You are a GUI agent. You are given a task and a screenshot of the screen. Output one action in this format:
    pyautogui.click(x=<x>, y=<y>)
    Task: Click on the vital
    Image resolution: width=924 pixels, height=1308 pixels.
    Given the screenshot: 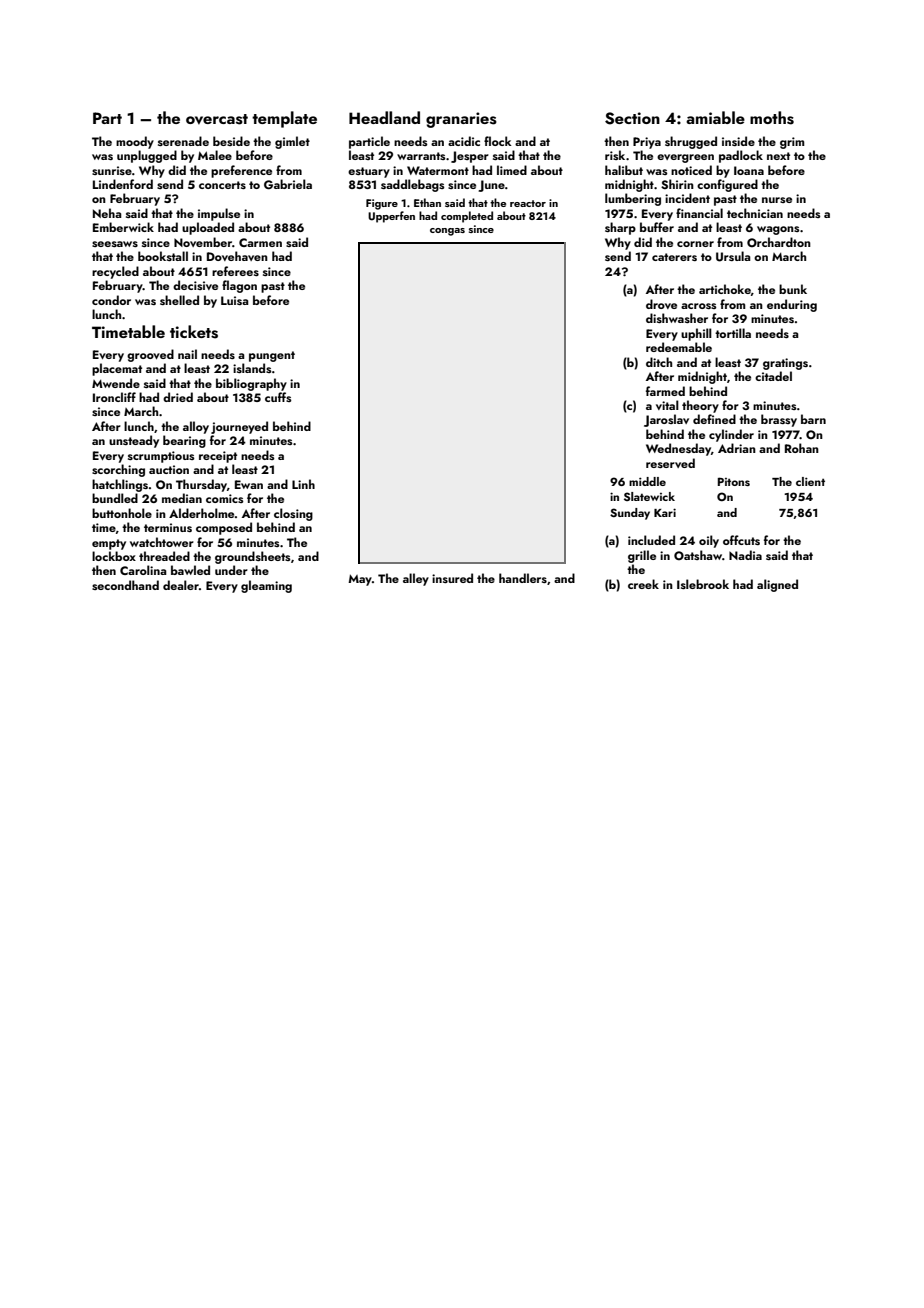 What is the action you would take?
    pyautogui.click(x=667, y=405)
